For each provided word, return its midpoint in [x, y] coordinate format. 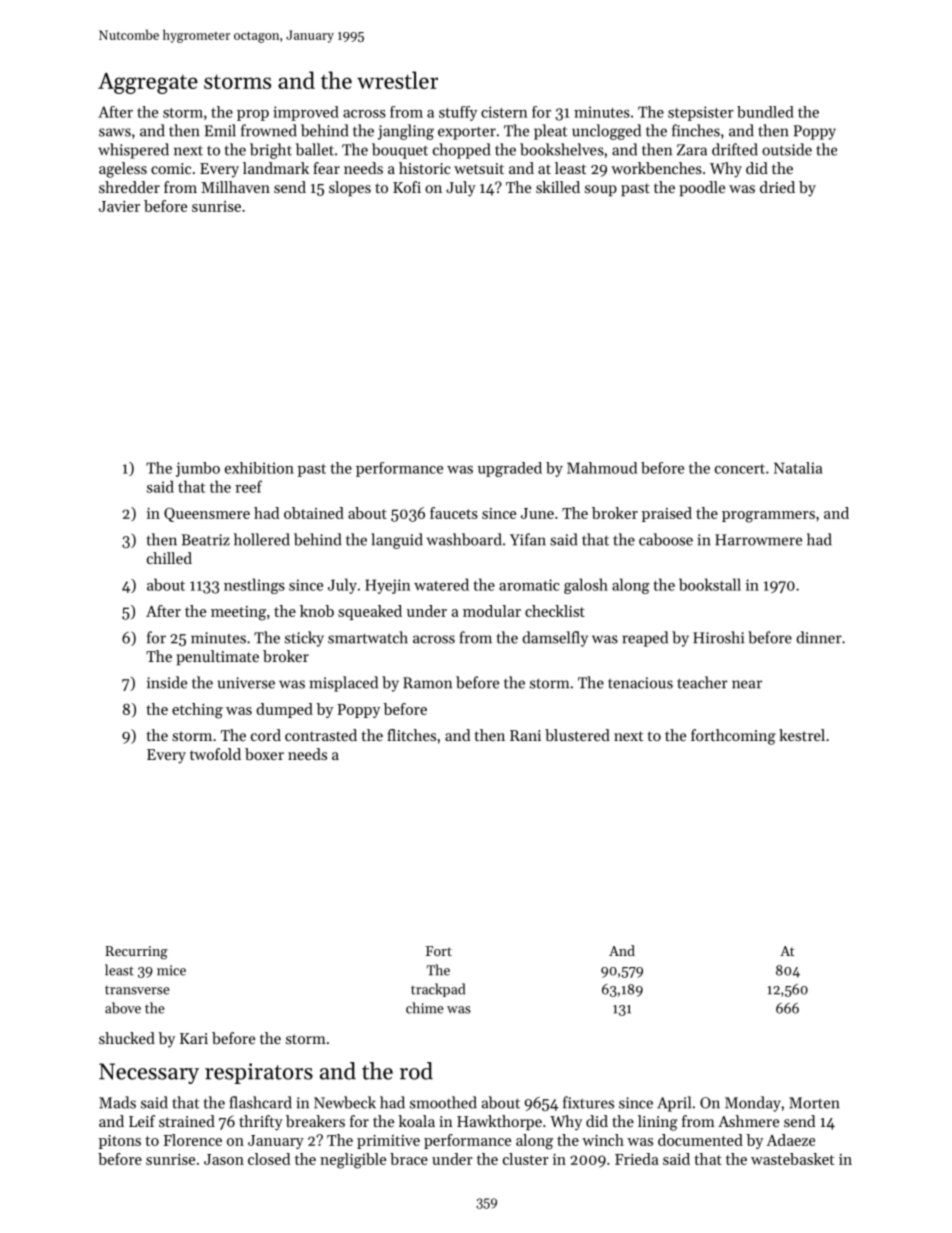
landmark [276, 168]
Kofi [407, 187]
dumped [284, 710]
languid [397, 541]
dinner [819, 637]
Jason [224, 1159]
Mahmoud [602, 468]
